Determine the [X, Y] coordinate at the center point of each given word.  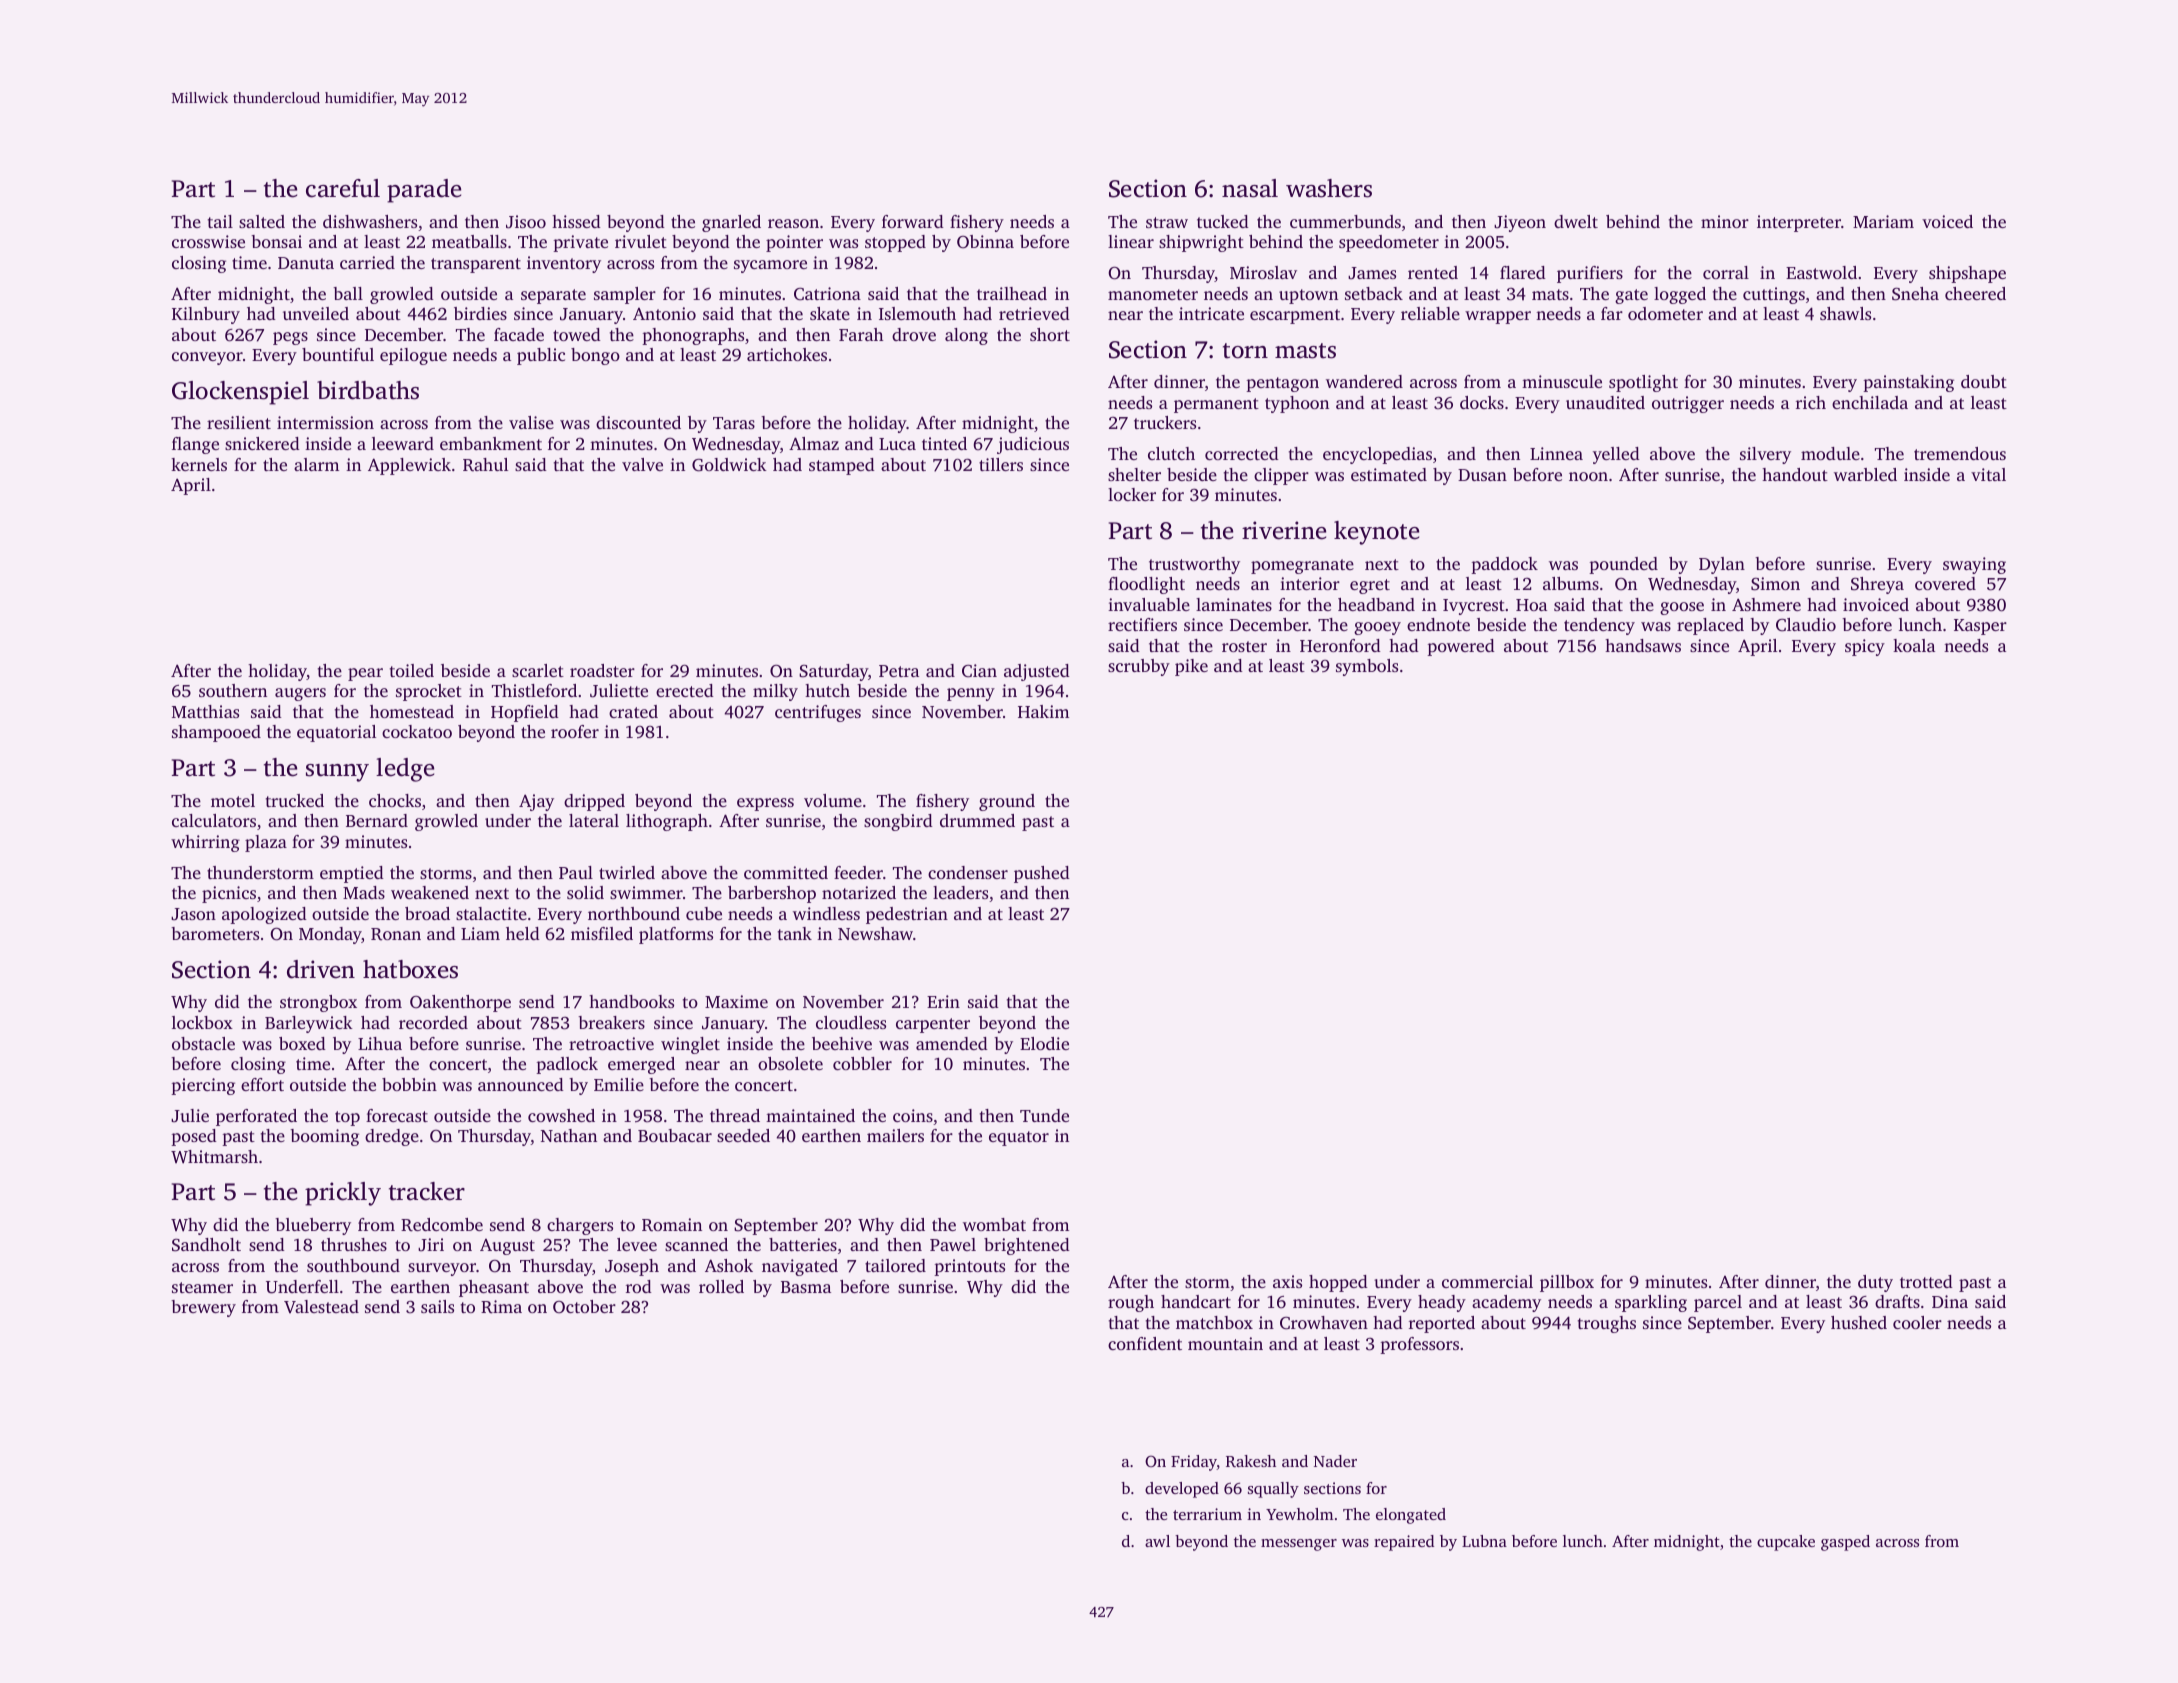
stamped [842, 466]
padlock [567, 1065]
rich [1811, 402]
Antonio [664, 313]
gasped [1845, 1543]
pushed [1042, 874]
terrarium [1207, 1514]
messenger [1299, 1545]
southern [233, 690]
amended [952, 1043]
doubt [1984, 381]
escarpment [1295, 316]
